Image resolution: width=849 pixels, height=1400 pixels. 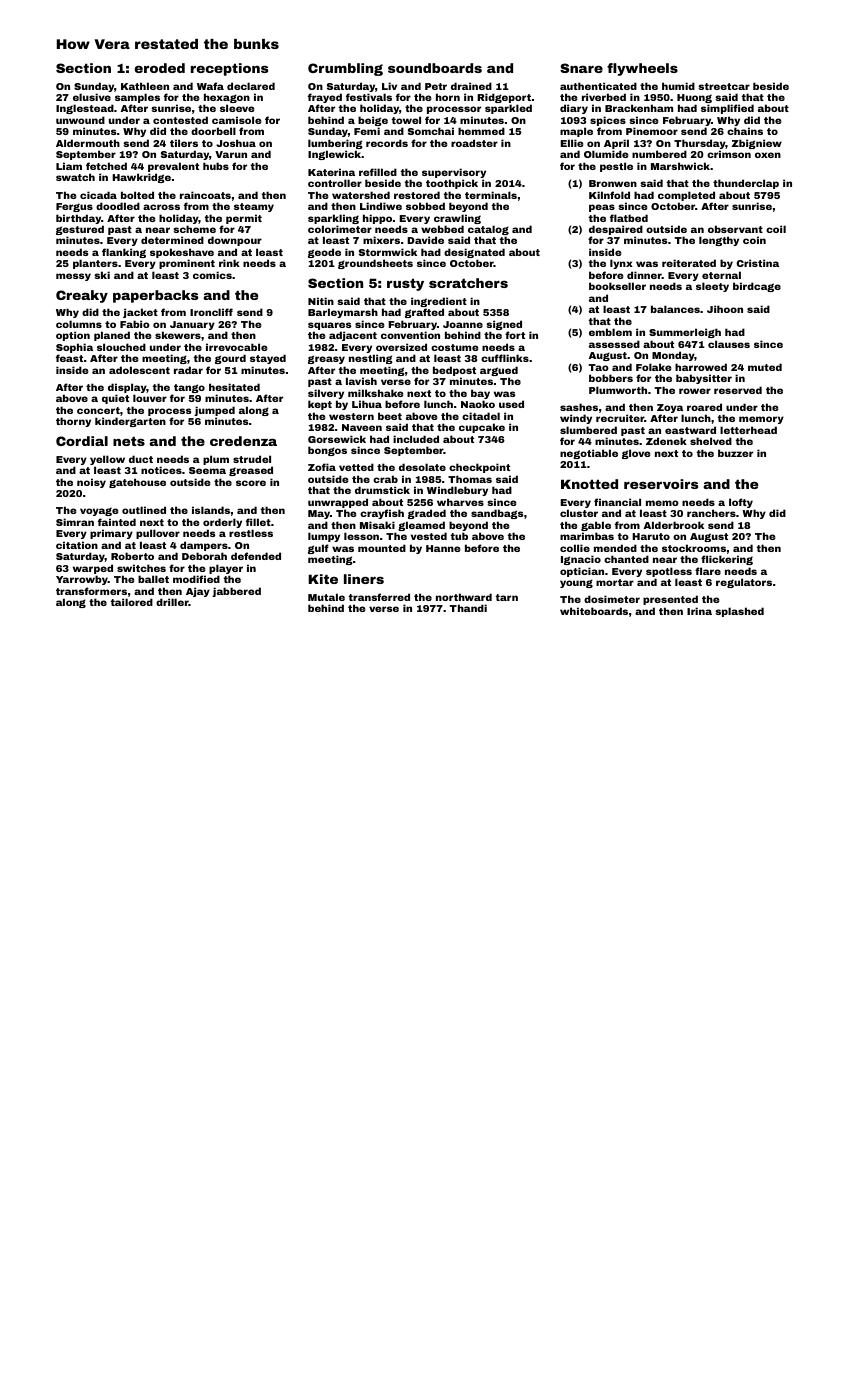 What do you see at coordinates (385, 479) in the screenshot?
I see `crab` at bounding box center [385, 479].
